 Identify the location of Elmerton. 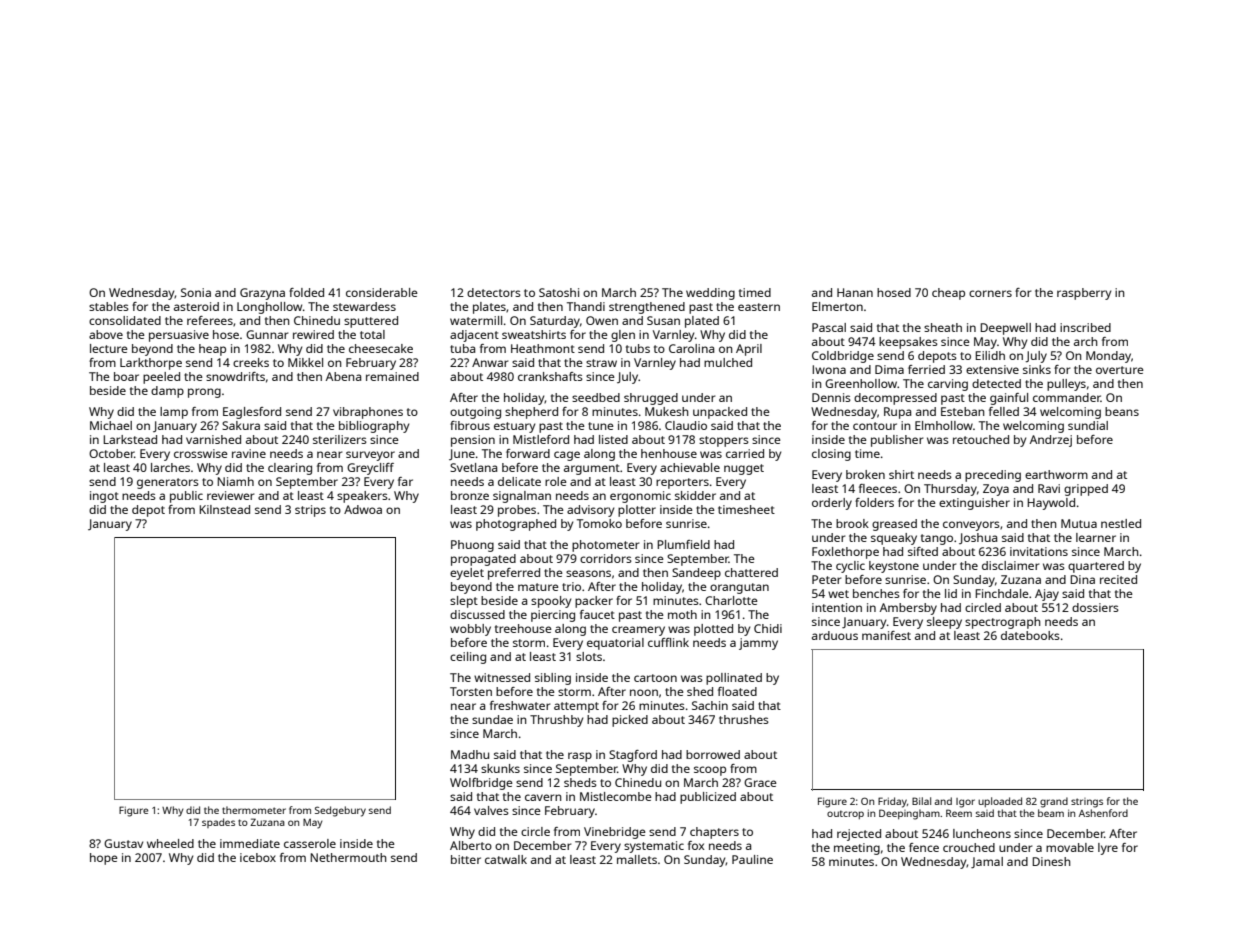
(837, 306).
